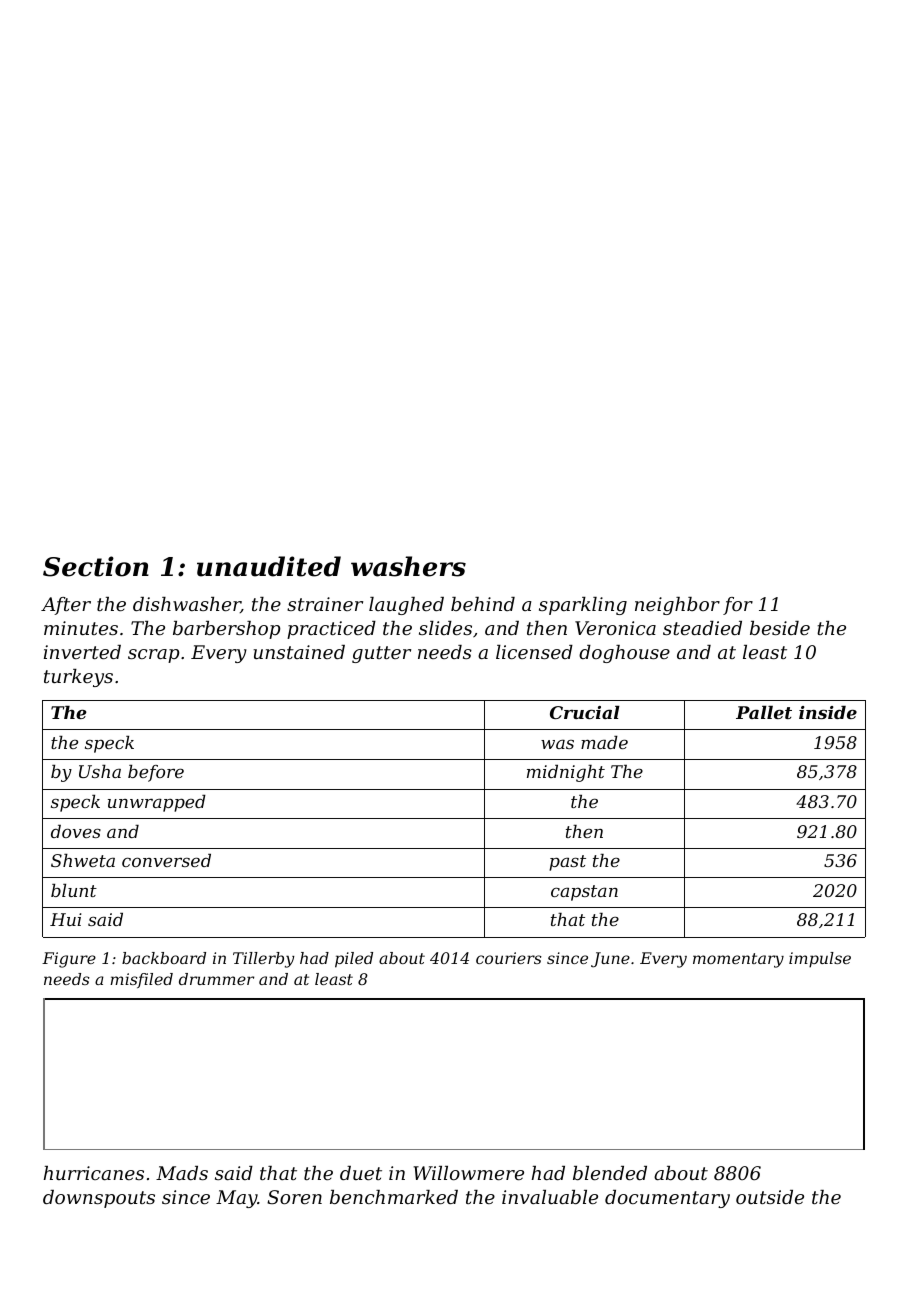 The width and height of the screenshot is (908, 1316). I want to click on misfiled, so click(141, 980).
